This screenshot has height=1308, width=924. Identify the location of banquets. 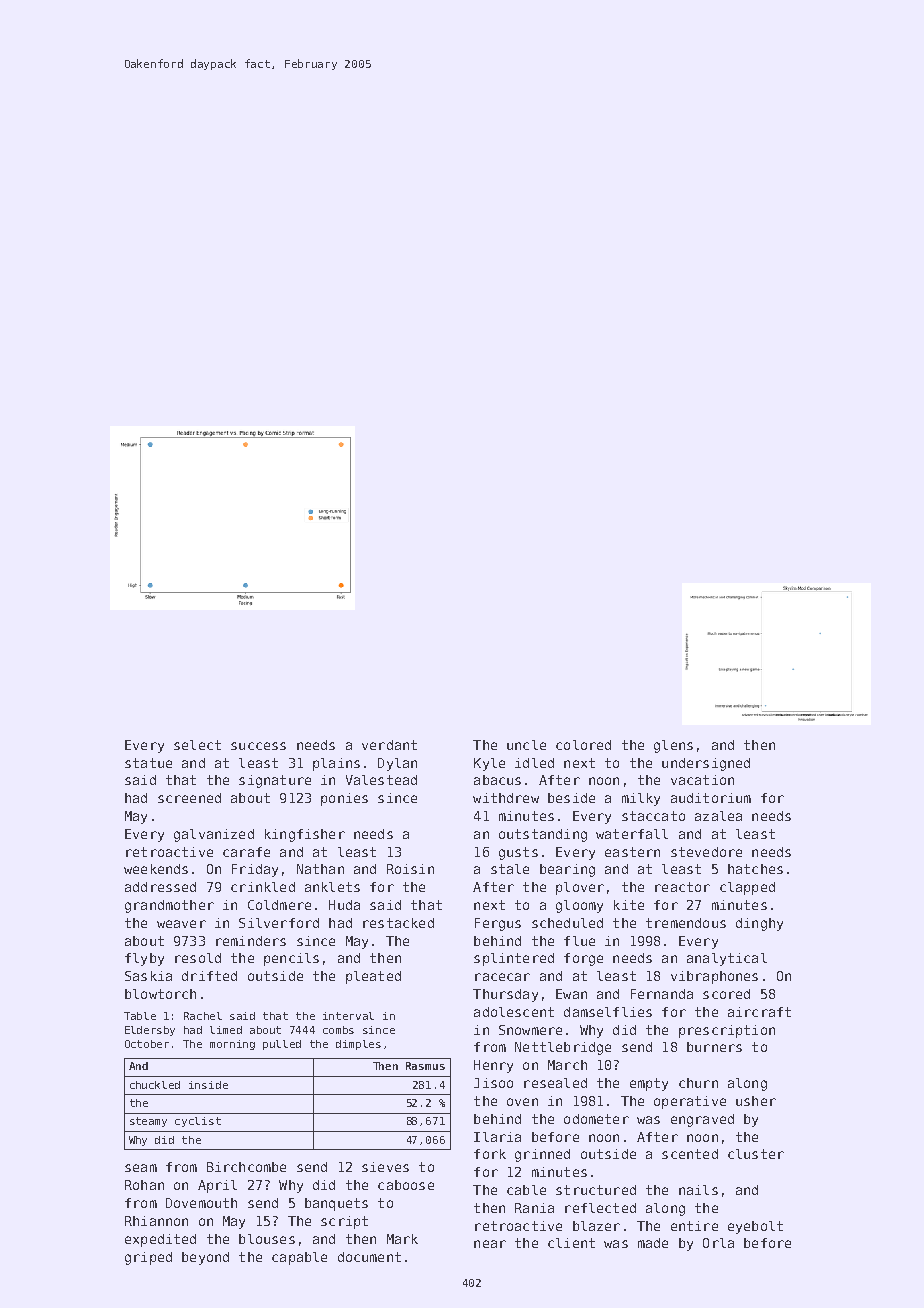
(336, 1204).
